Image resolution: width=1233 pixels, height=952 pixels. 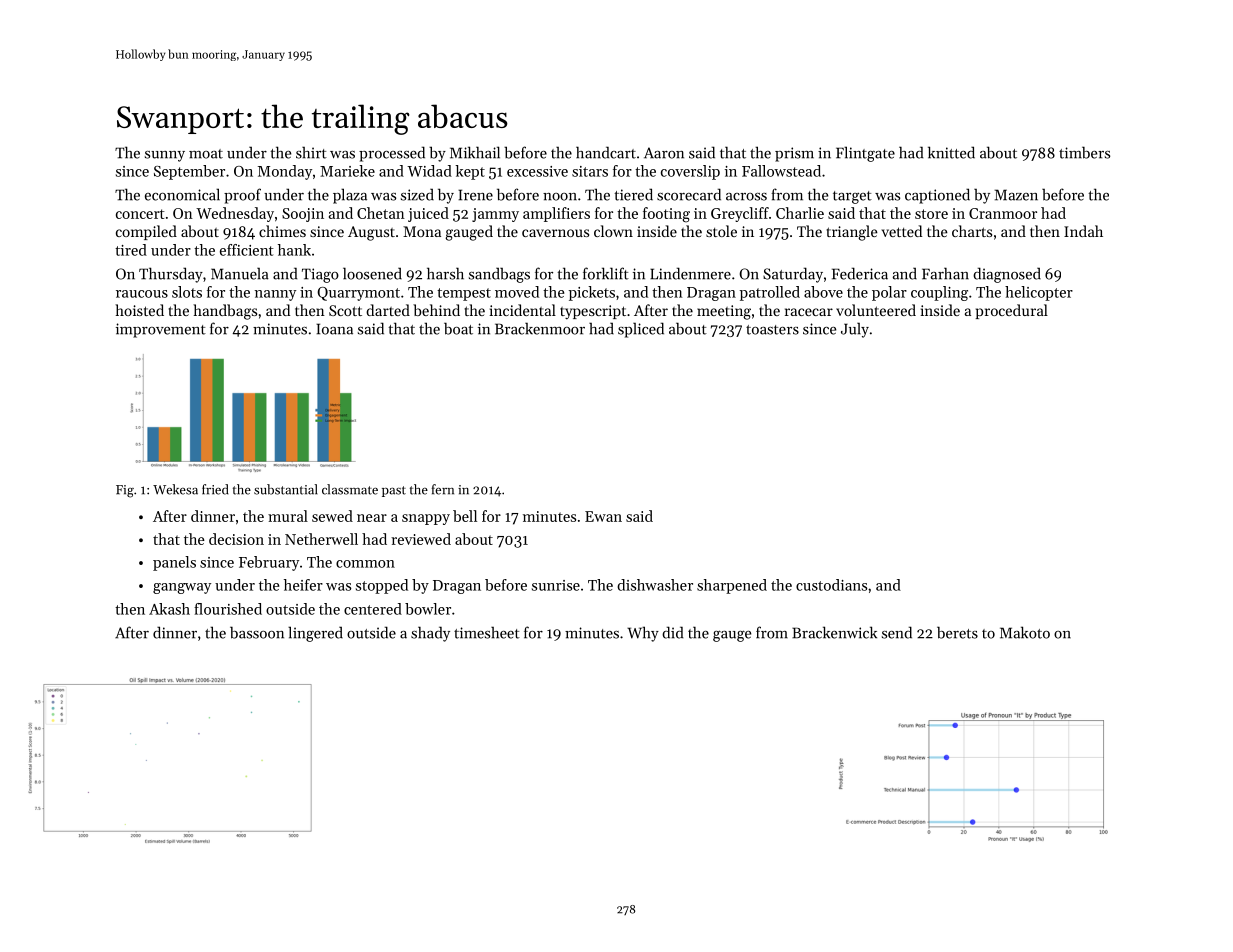 What do you see at coordinates (215, 489) in the document?
I see `fried` at bounding box center [215, 489].
